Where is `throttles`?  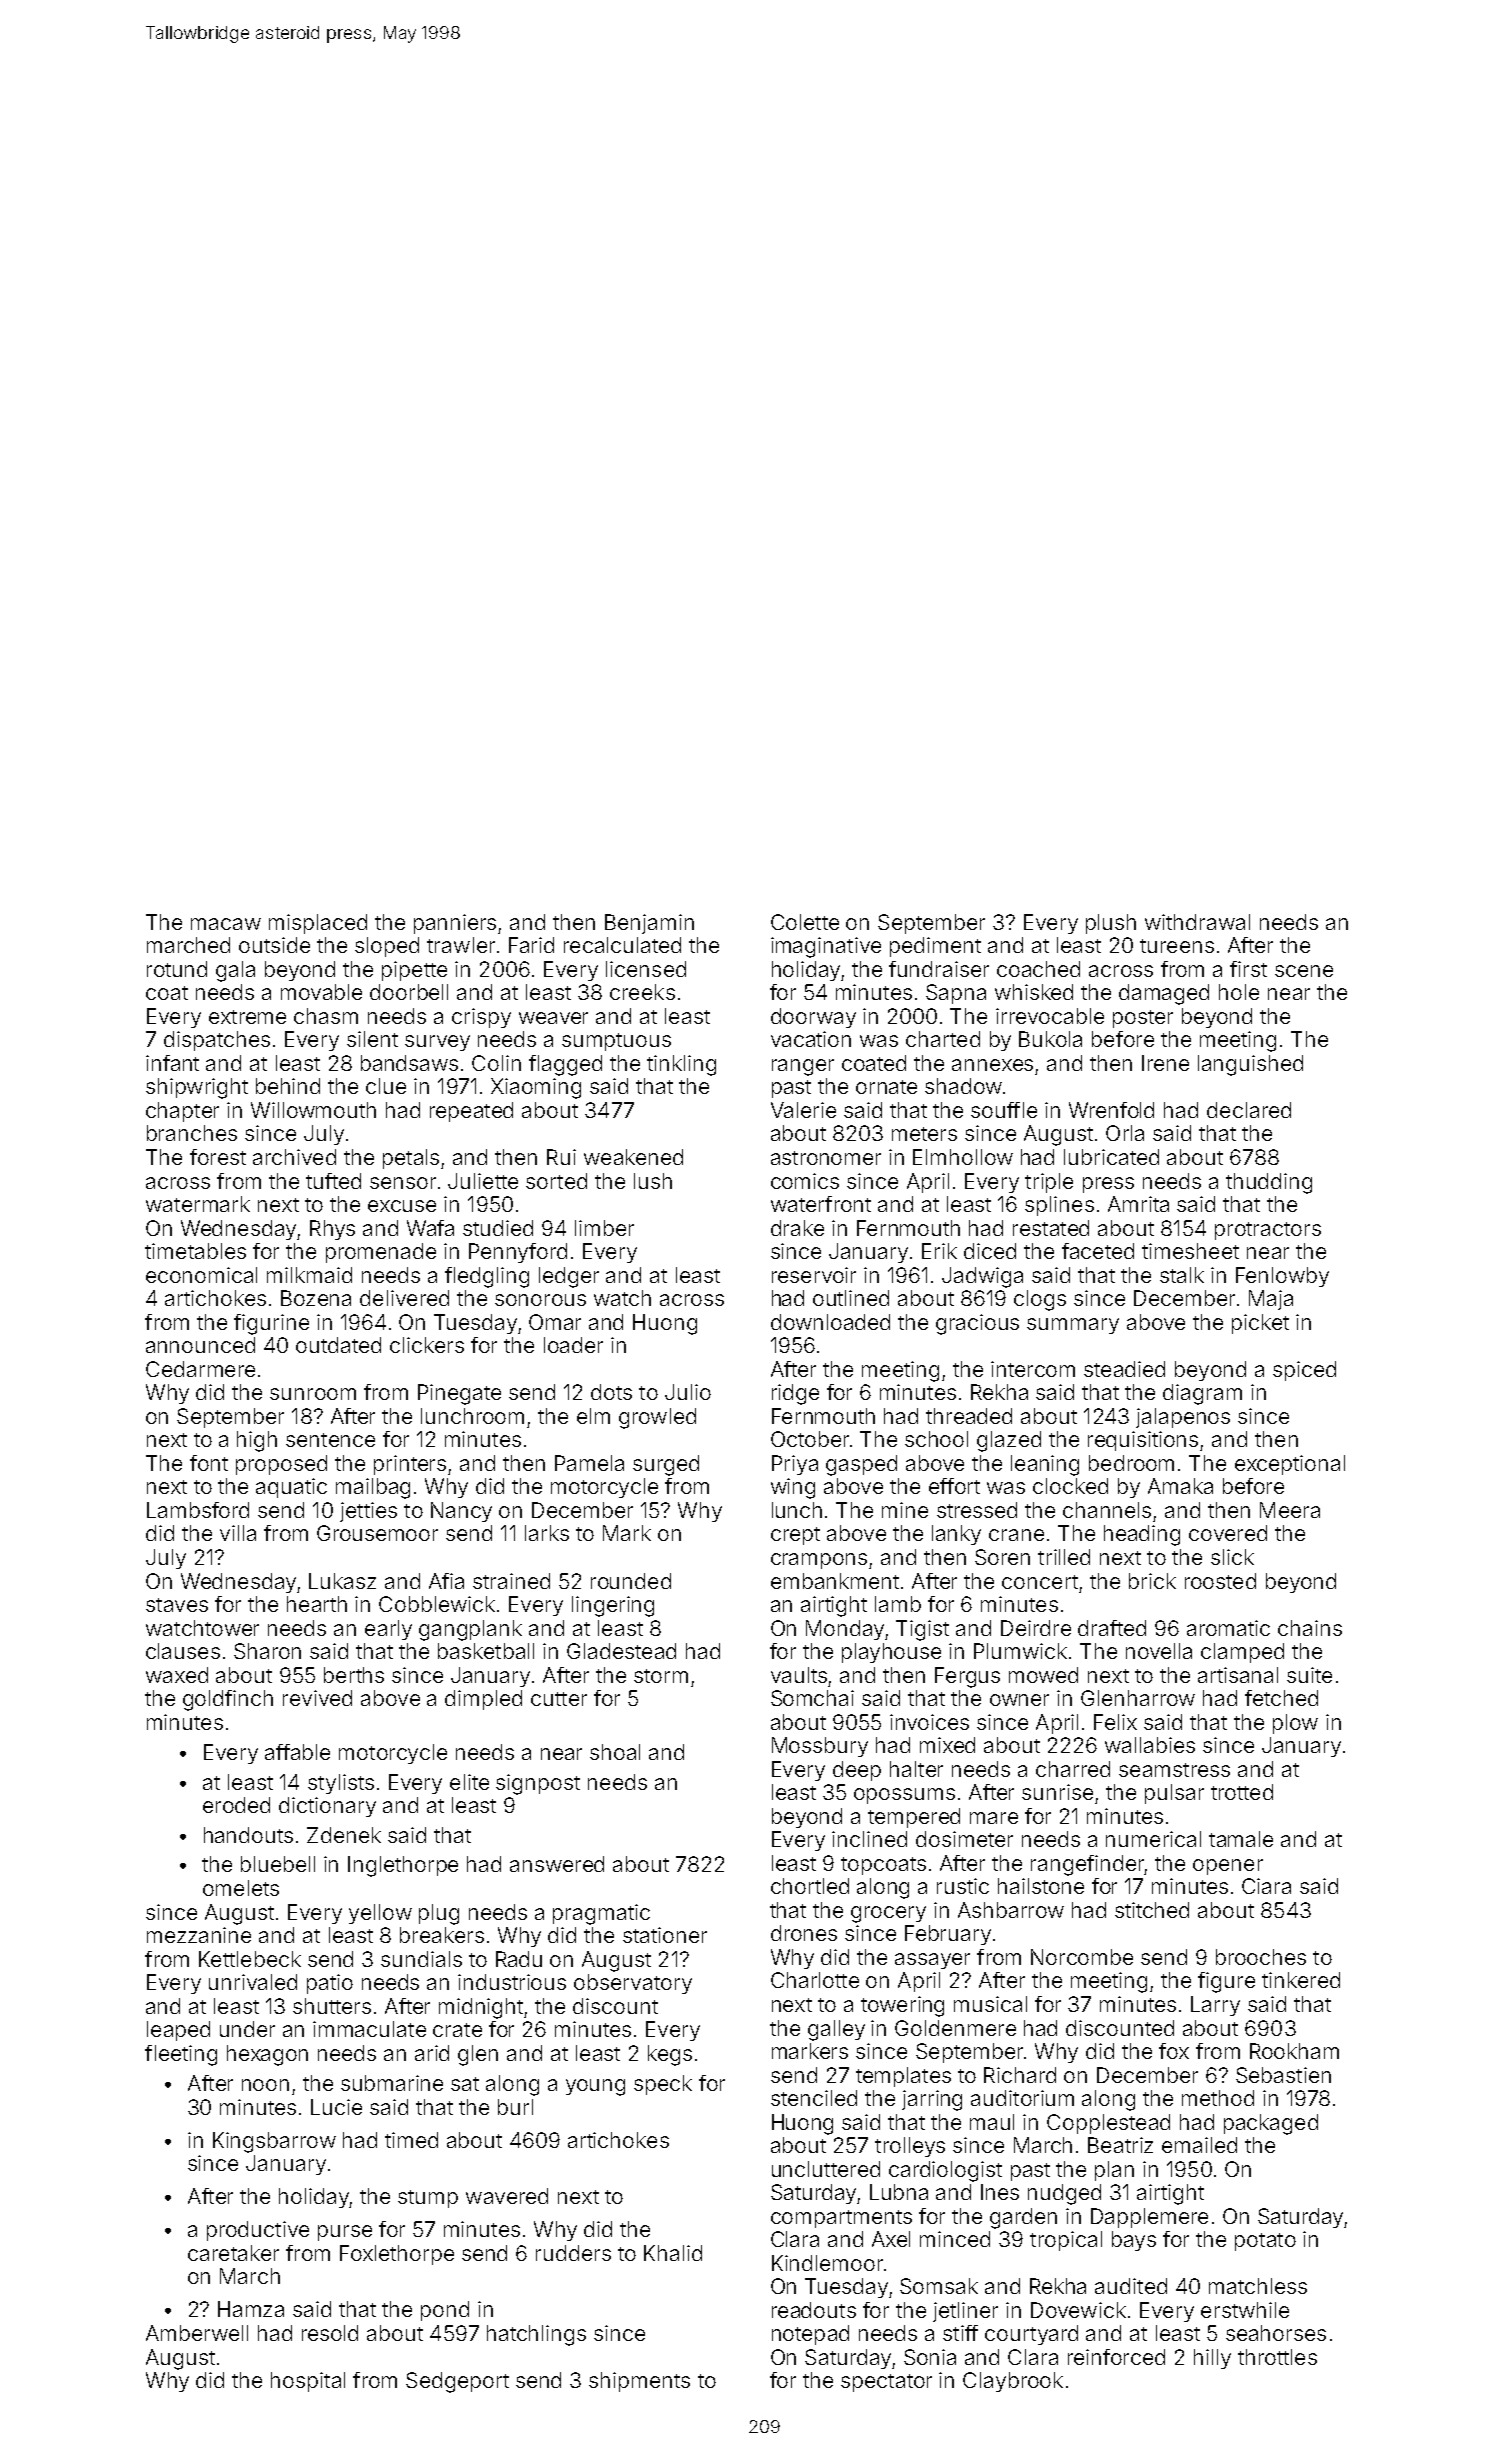 throttles is located at coordinates (1277, 2357).
